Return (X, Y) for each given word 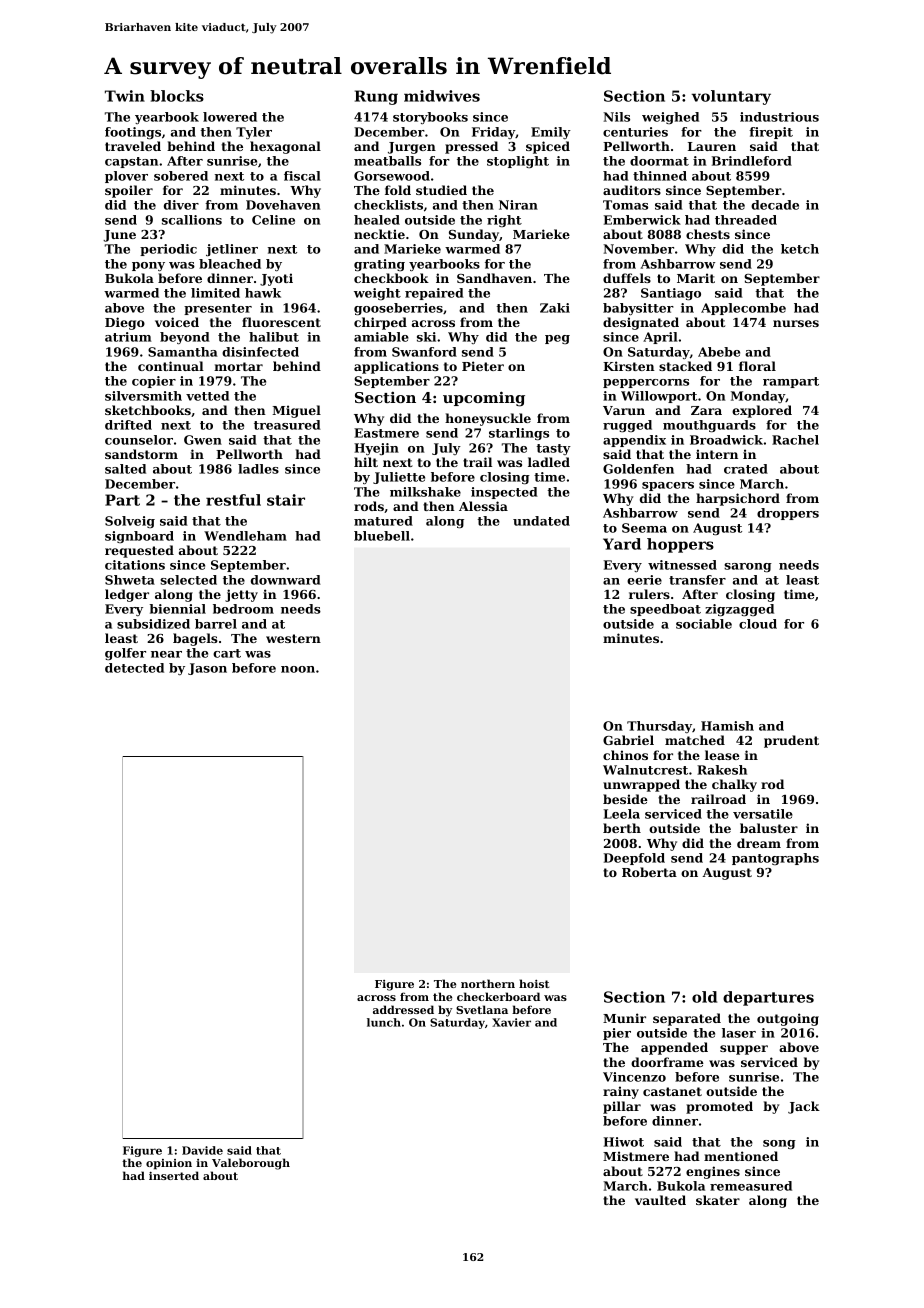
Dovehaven (283, 205)
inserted (174, 1175)
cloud (758, 624)
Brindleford (752, 161)
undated (541, 521)
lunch (384, 1022)
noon (298, 669)
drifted (128, 425)
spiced (548, 147)
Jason (207, 669)
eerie (644, 580)
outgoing (788, 1019)
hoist (534, 983)
